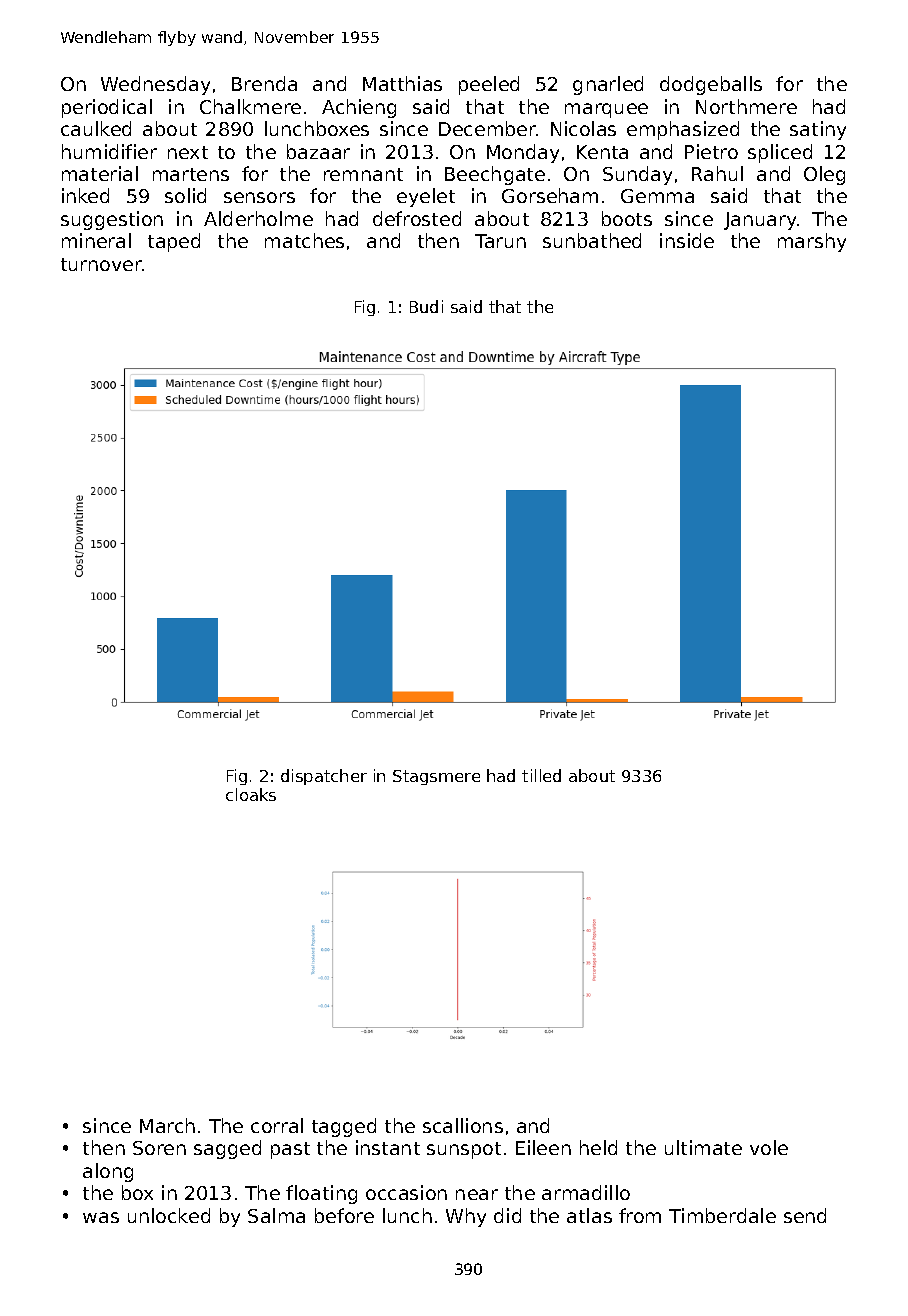  Describe the element at coordinates (251, 794) in the screenshot. I see `cloaks` at that location.
